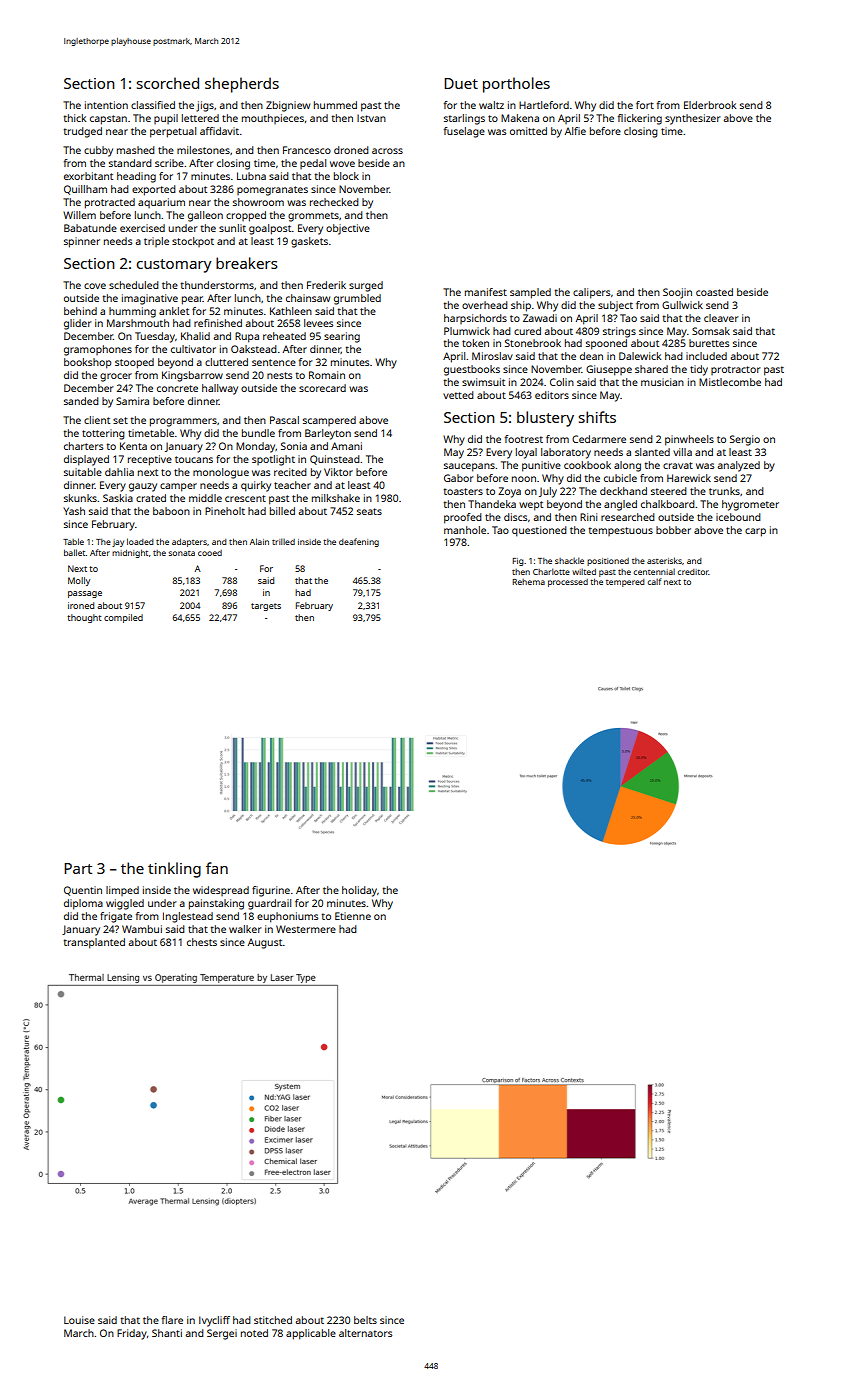 The image size is (849, 1400). What do you see at coordinates (273, 1320) in the page?
I see `stitched` at bounding box center [273, 1320].
